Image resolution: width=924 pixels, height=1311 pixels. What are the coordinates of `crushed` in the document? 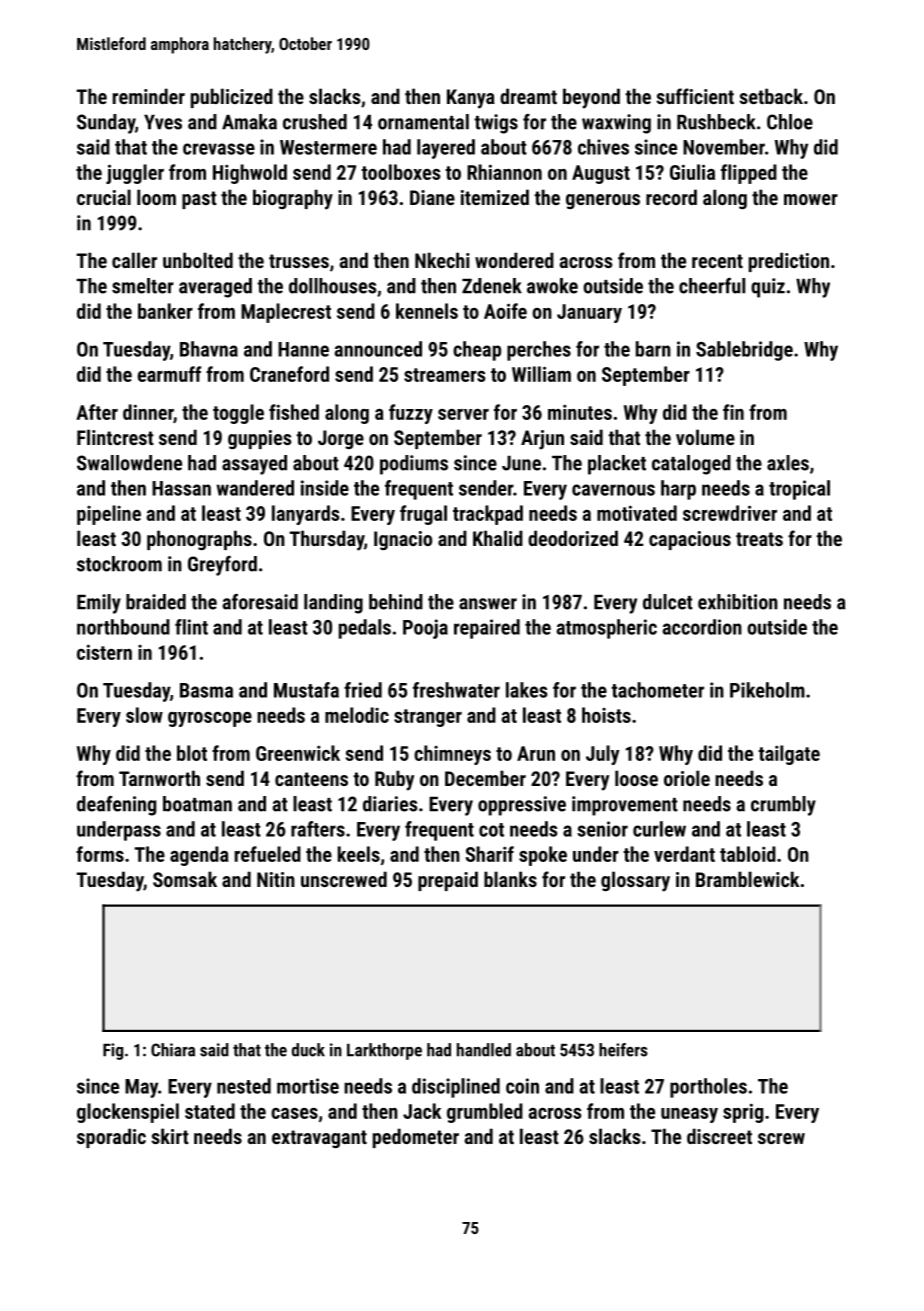 It's located at (315, 122).
